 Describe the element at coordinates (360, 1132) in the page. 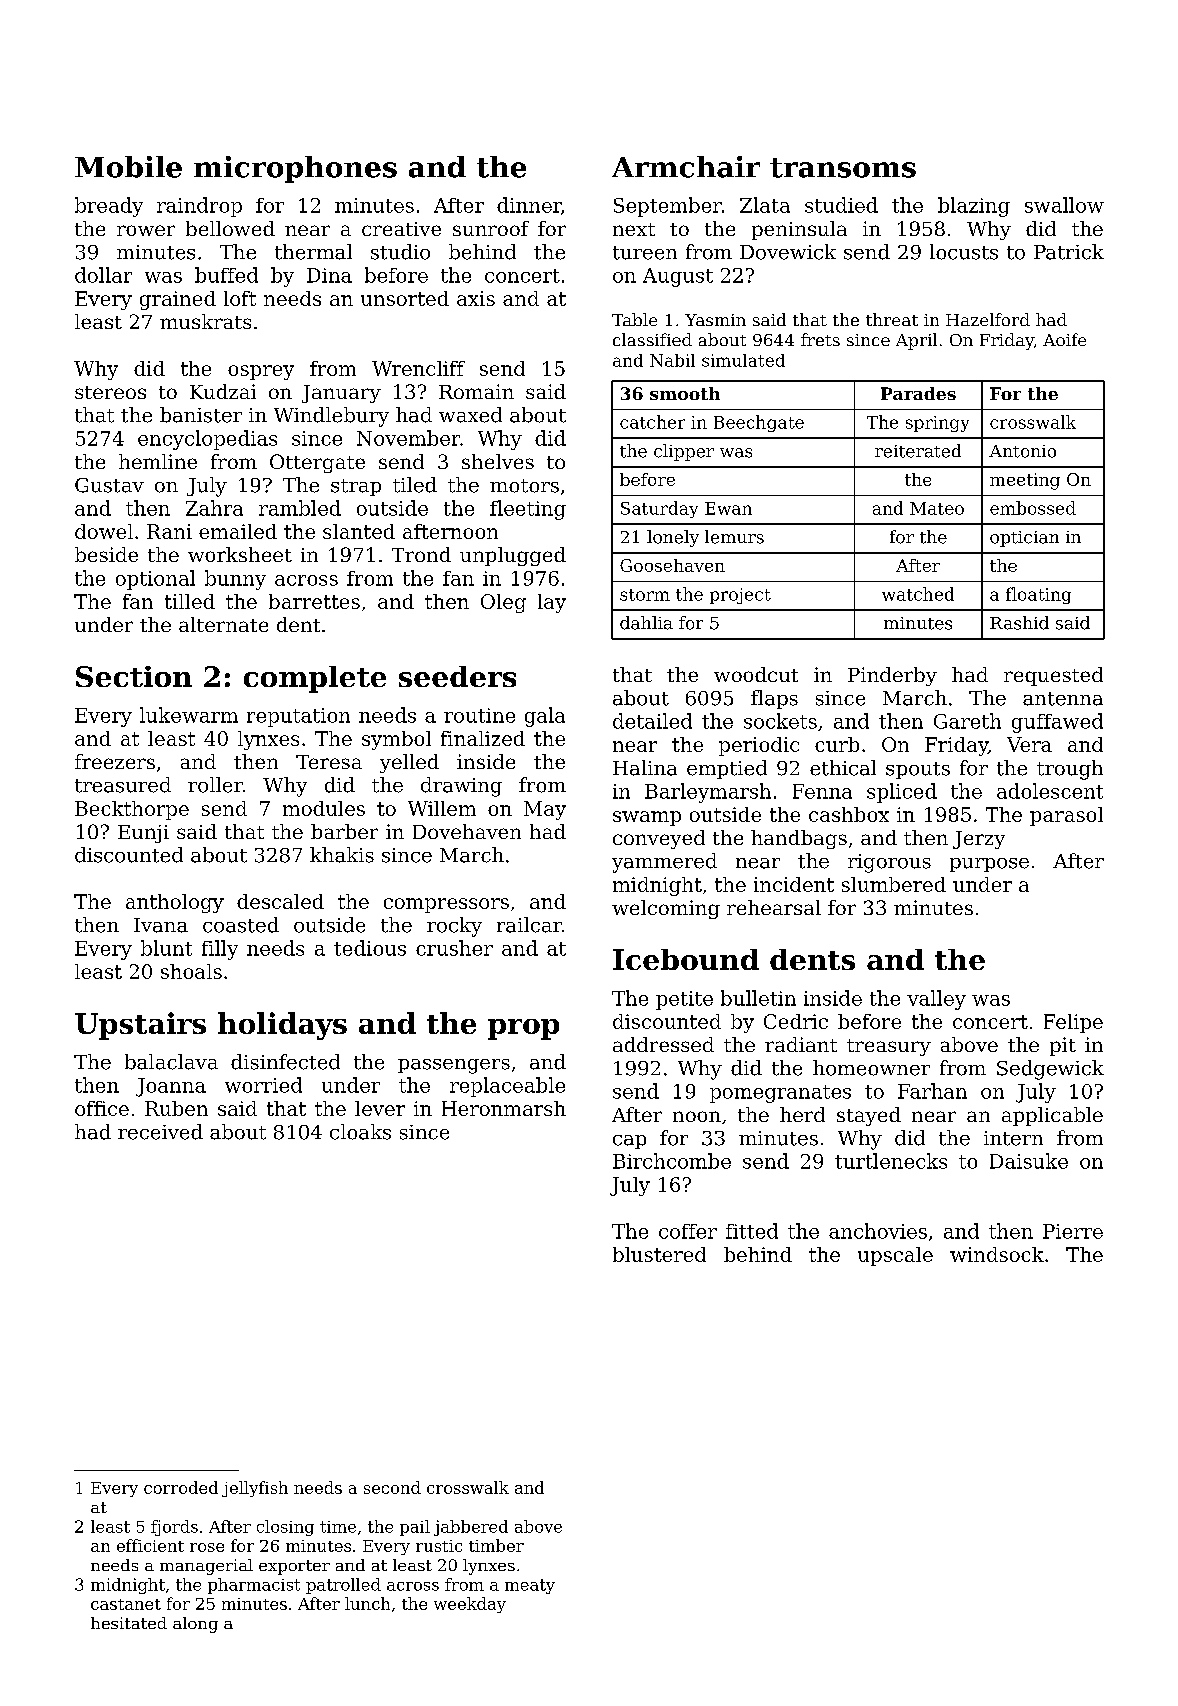

I see `cloaks` at that location.
